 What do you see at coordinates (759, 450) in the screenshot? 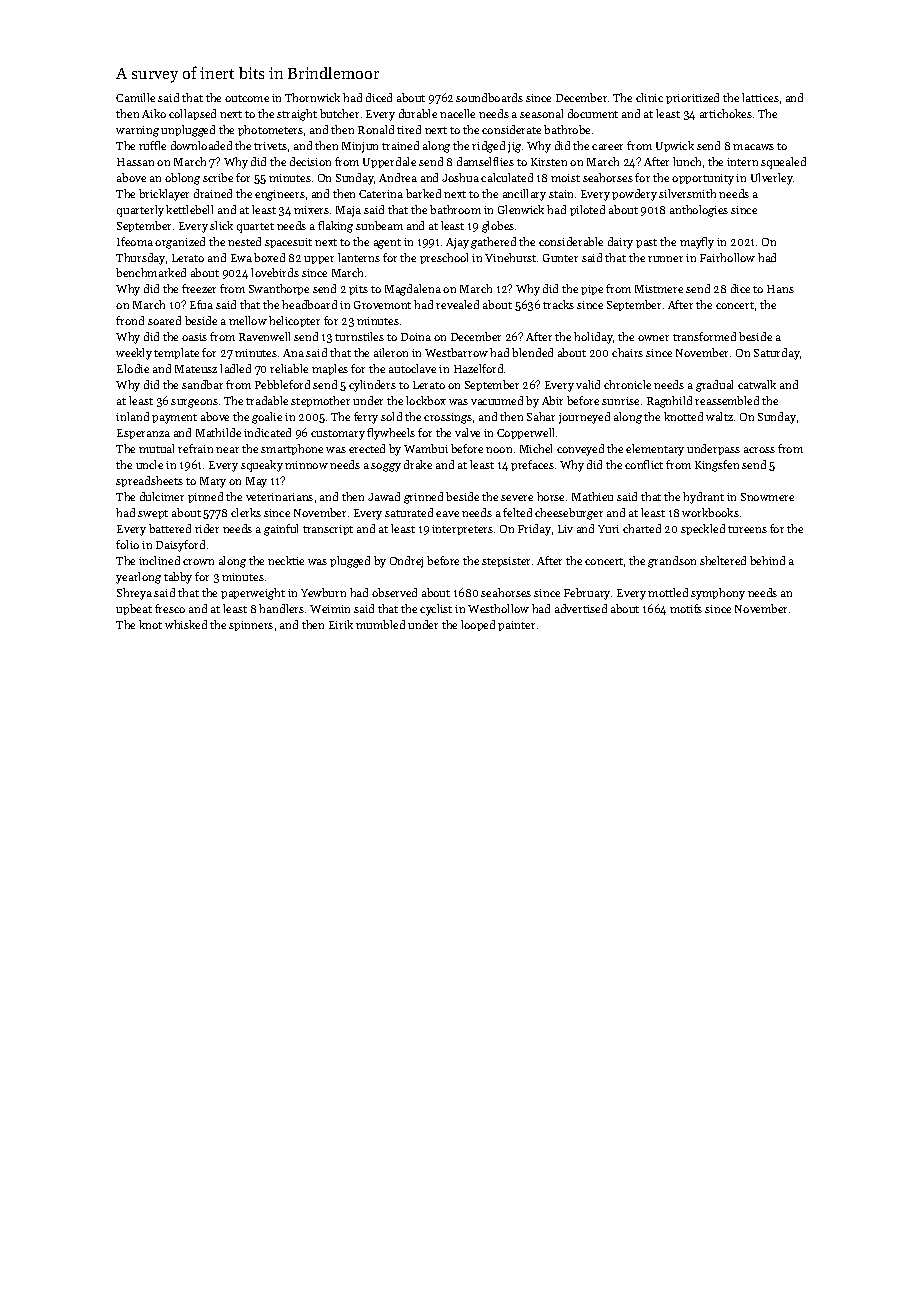
I see `across` at bounding box center [759, 450].
